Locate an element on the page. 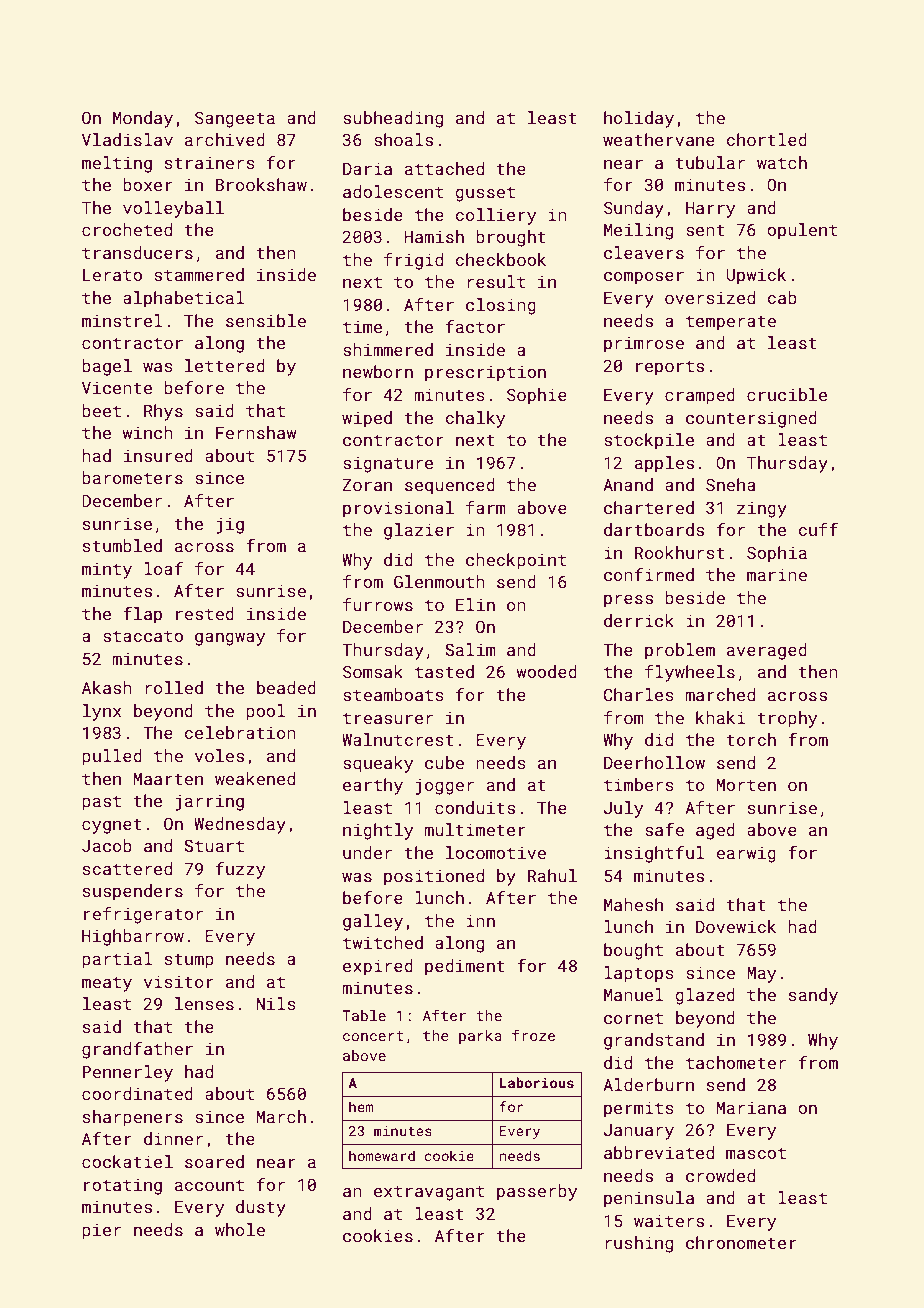  watch is located at coordinates (782, 162).
